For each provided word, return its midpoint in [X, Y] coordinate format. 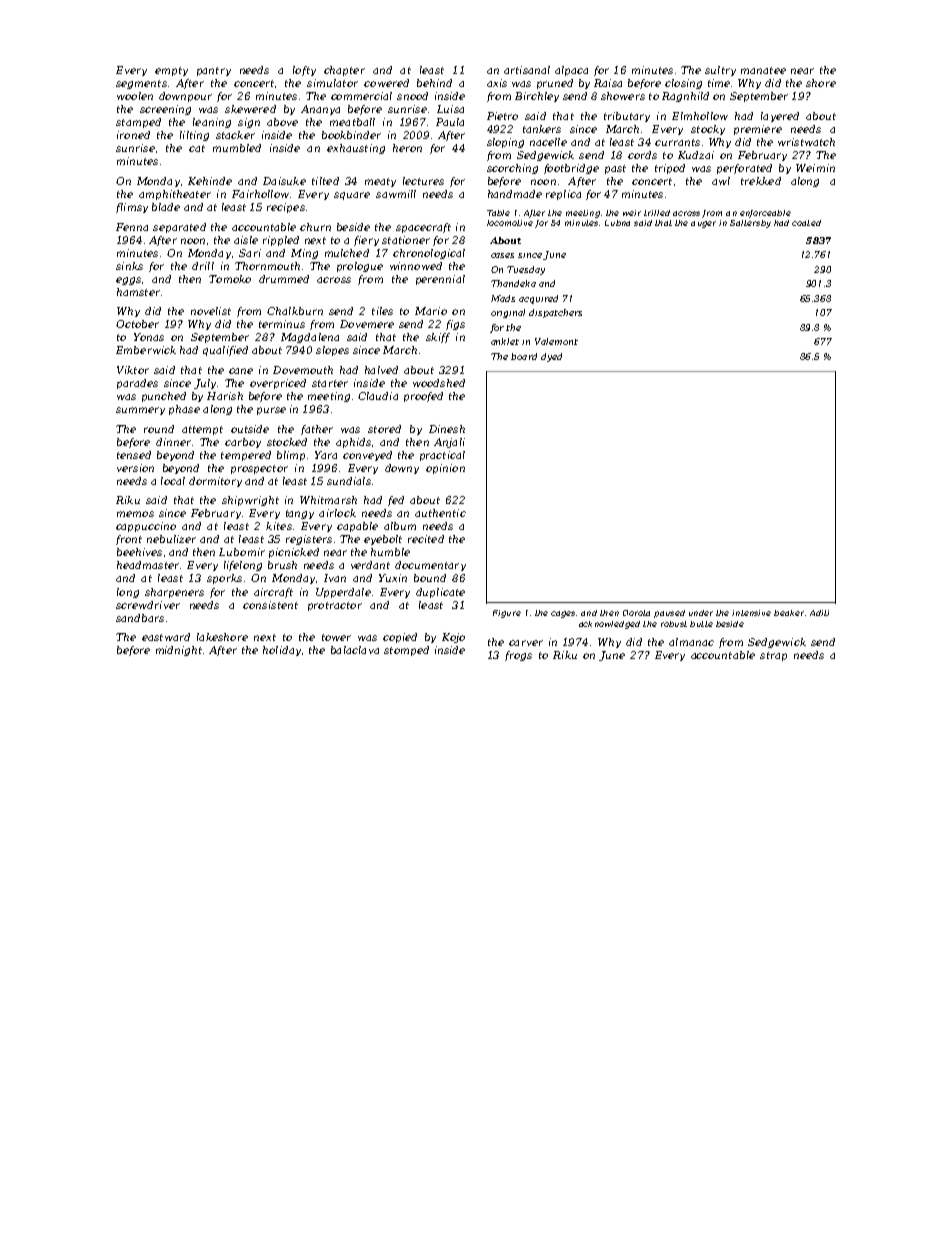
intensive [751, 613]
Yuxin [393, 578]
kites [279, 526]
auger [703, 224]
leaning [212, 123]
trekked [761, 181]
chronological [429, 254]
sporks [224, 579]
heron [407, 148]
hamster [138, 292]
